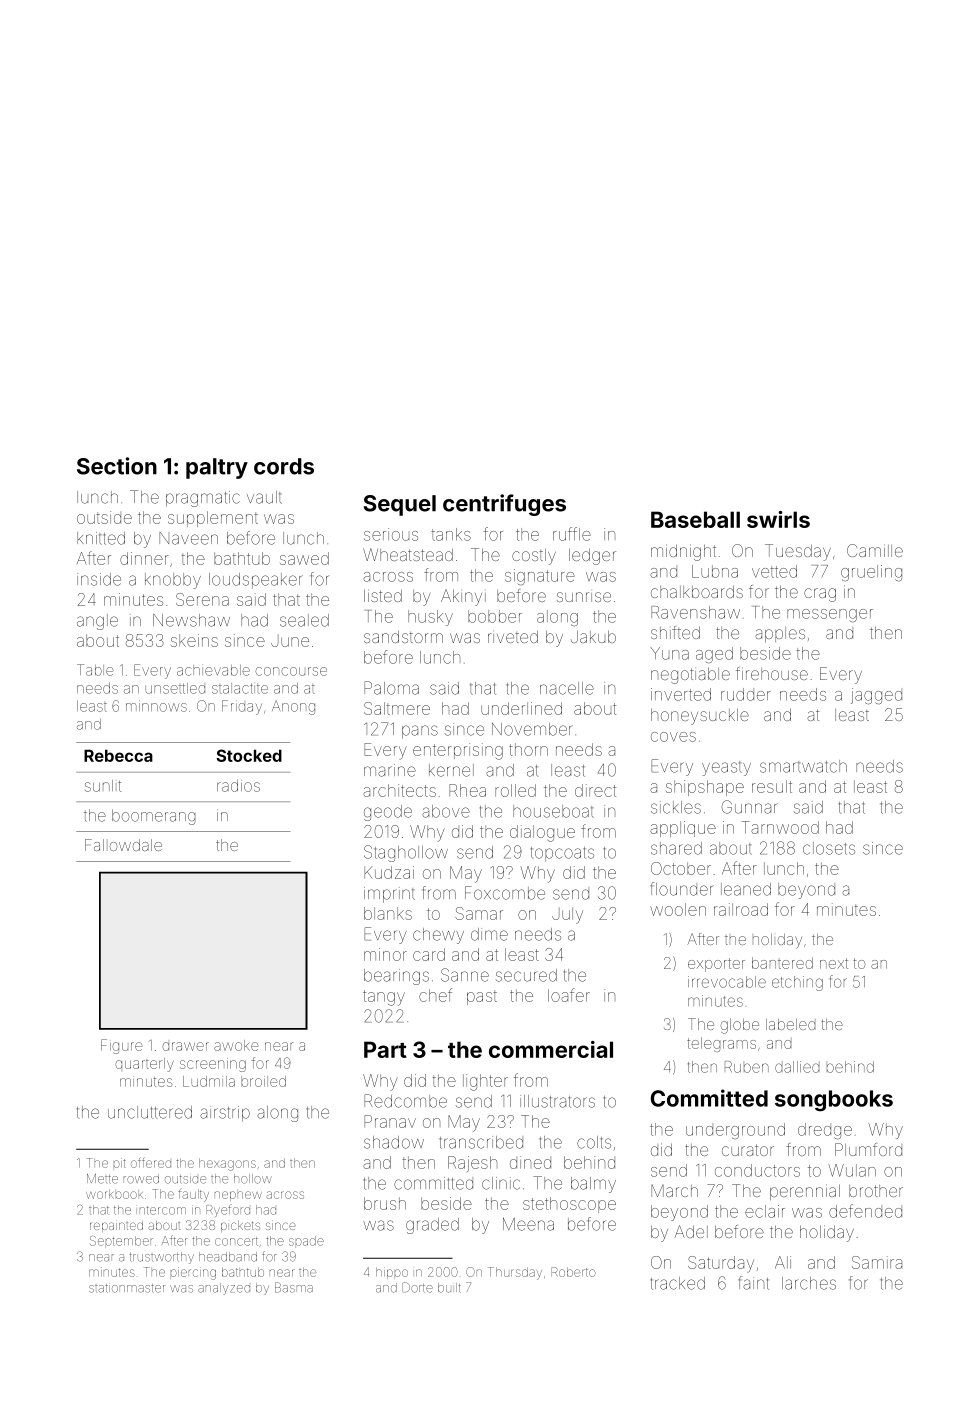 The image size is (980, 1420). What do you see at coordinates (875, 550) in the image?
I see `Camille` at bounding box center [875, 550].
